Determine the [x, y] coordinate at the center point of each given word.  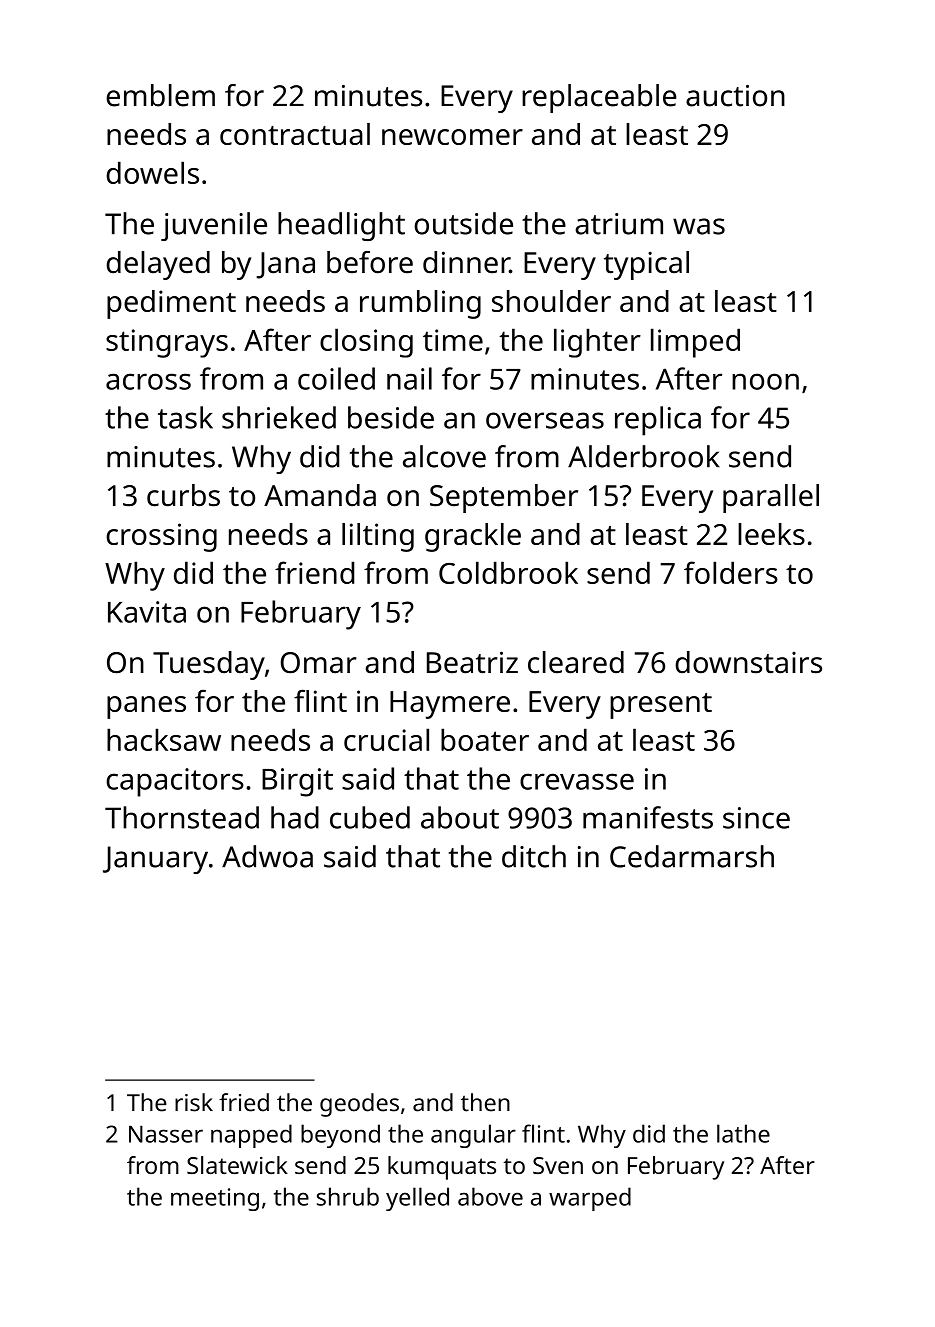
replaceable [599, 98]
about [460, 817]
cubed [370, 817]
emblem [160, 95]
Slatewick [237, 1165]
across [148, 381]
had [295, 817]
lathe [743, 1133]
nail [409, 378]
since [756, 818]
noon [765, 381]
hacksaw [164, 739]
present [661, 706]
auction [735, 96]
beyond [340, 1136]
